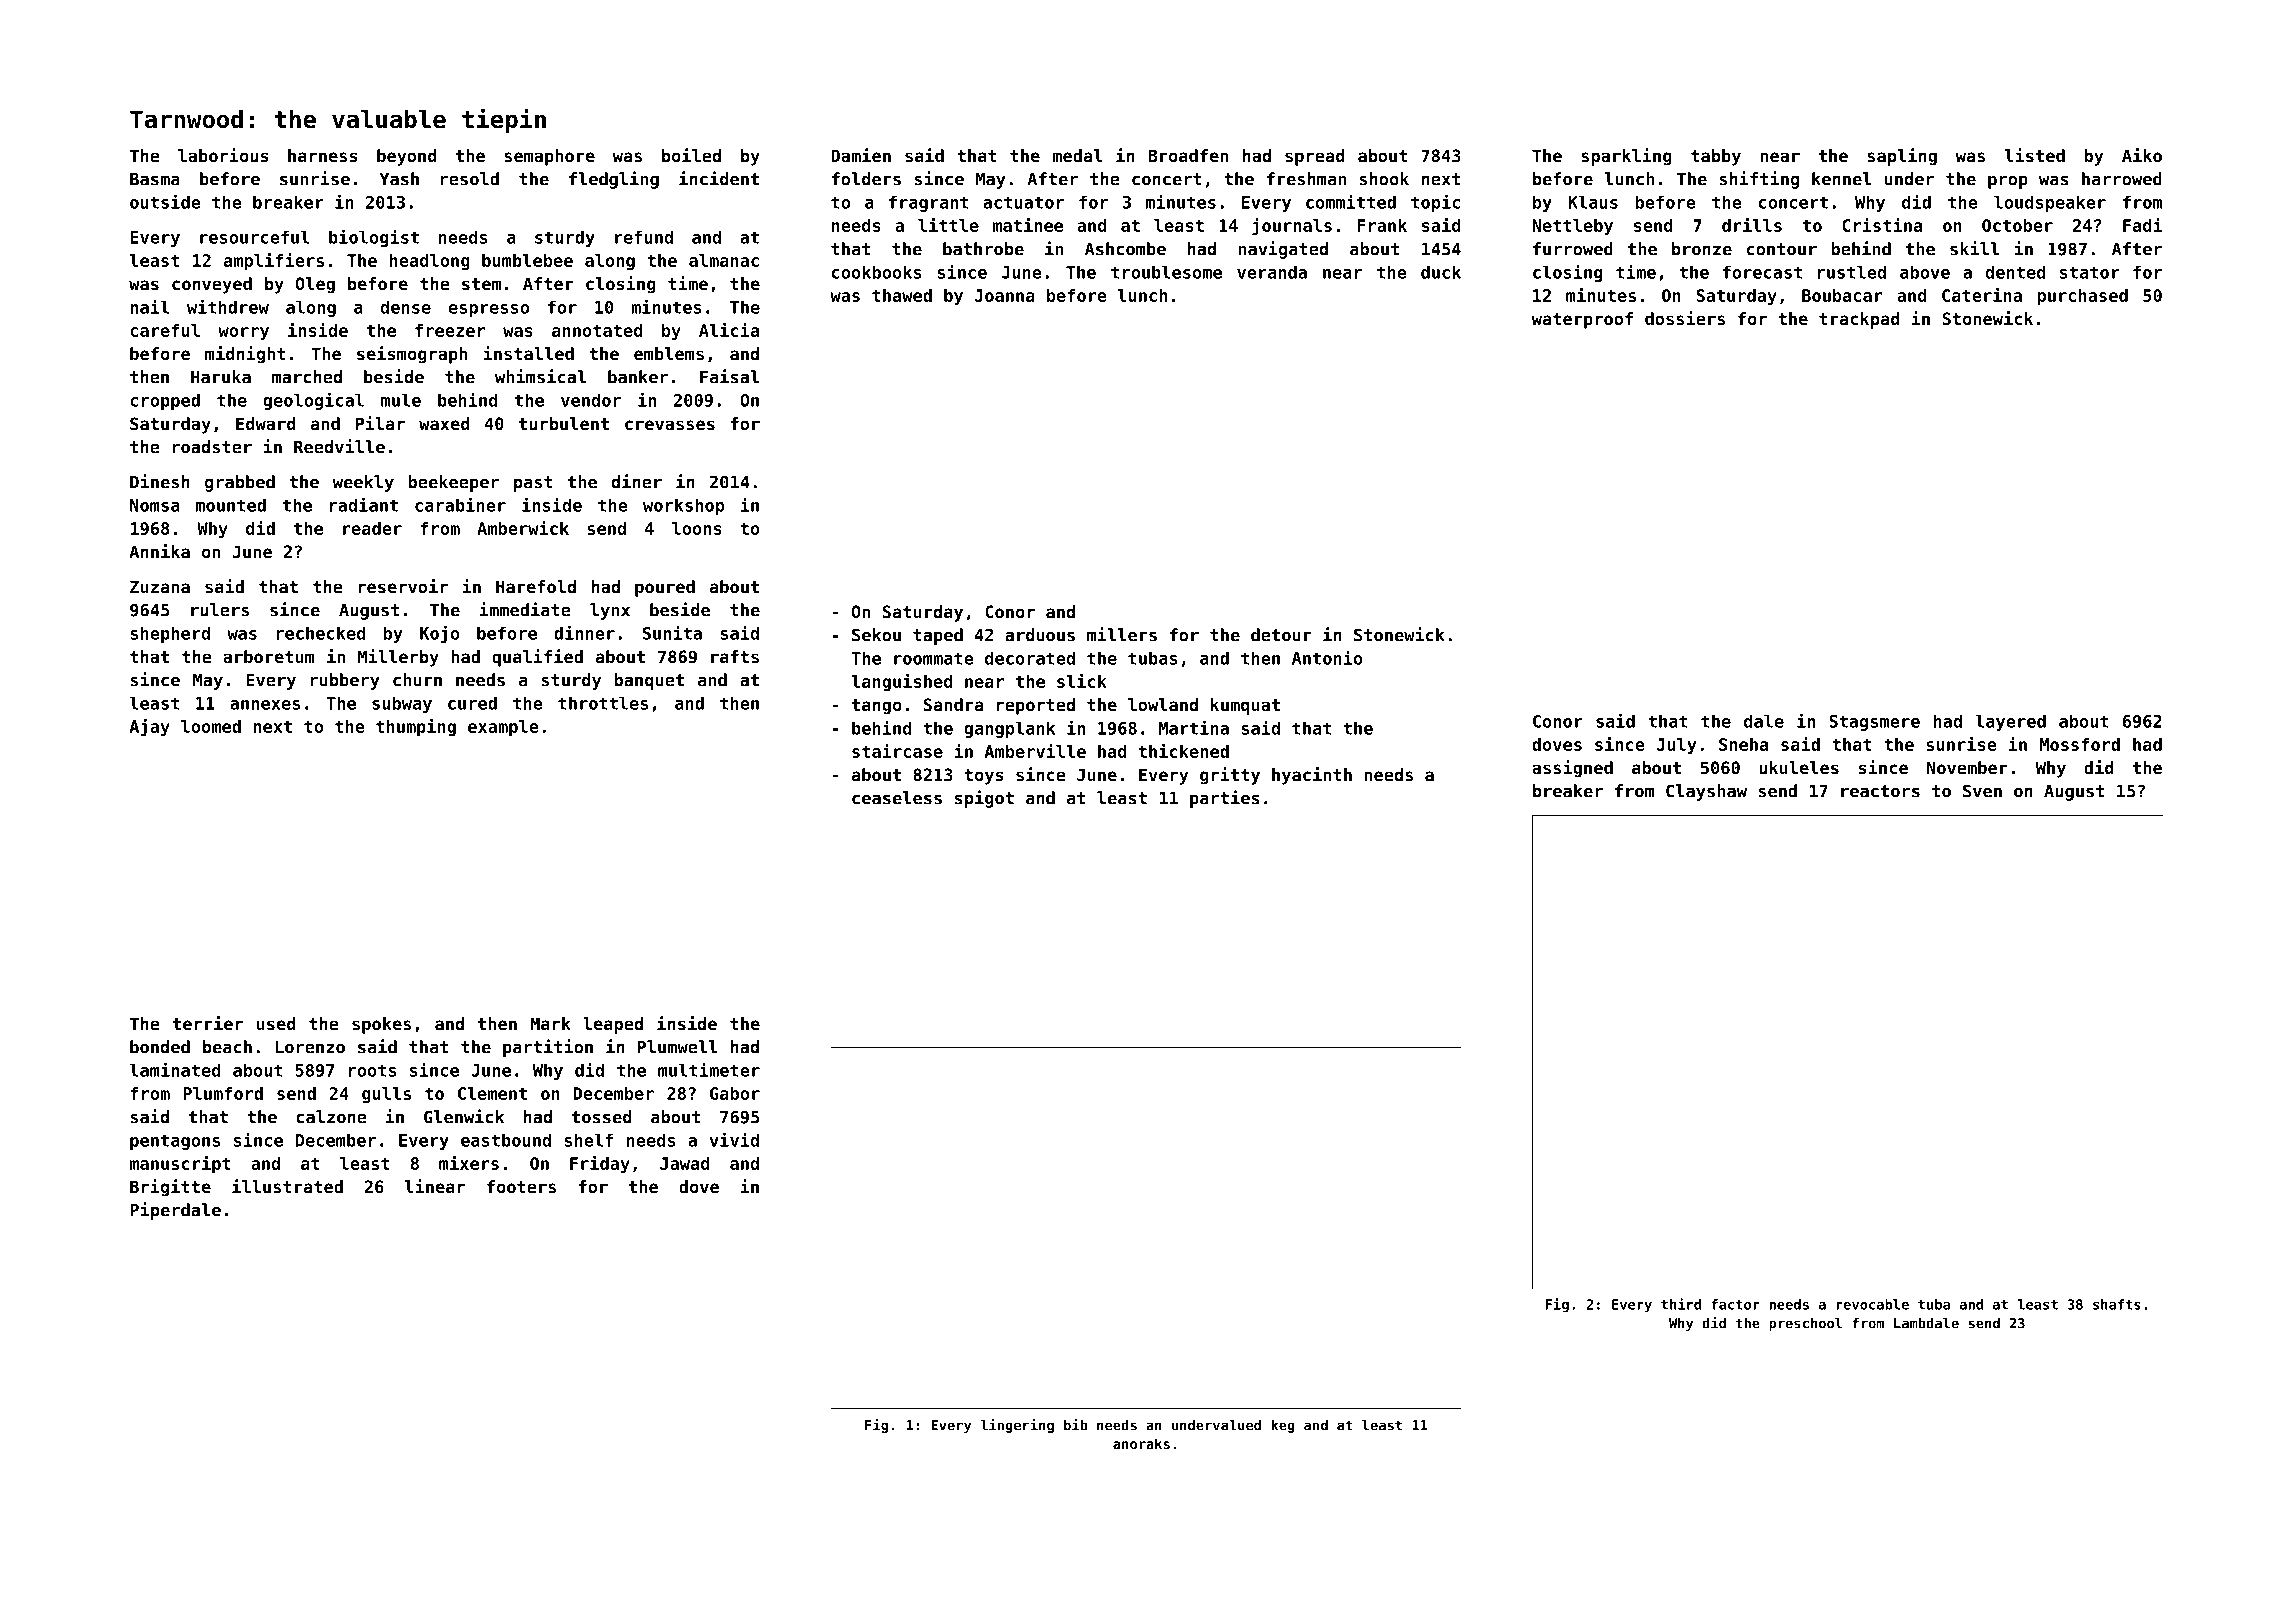  Describe the element at coordinates (1076, 1425) in the document. I see `bib` at that location.
